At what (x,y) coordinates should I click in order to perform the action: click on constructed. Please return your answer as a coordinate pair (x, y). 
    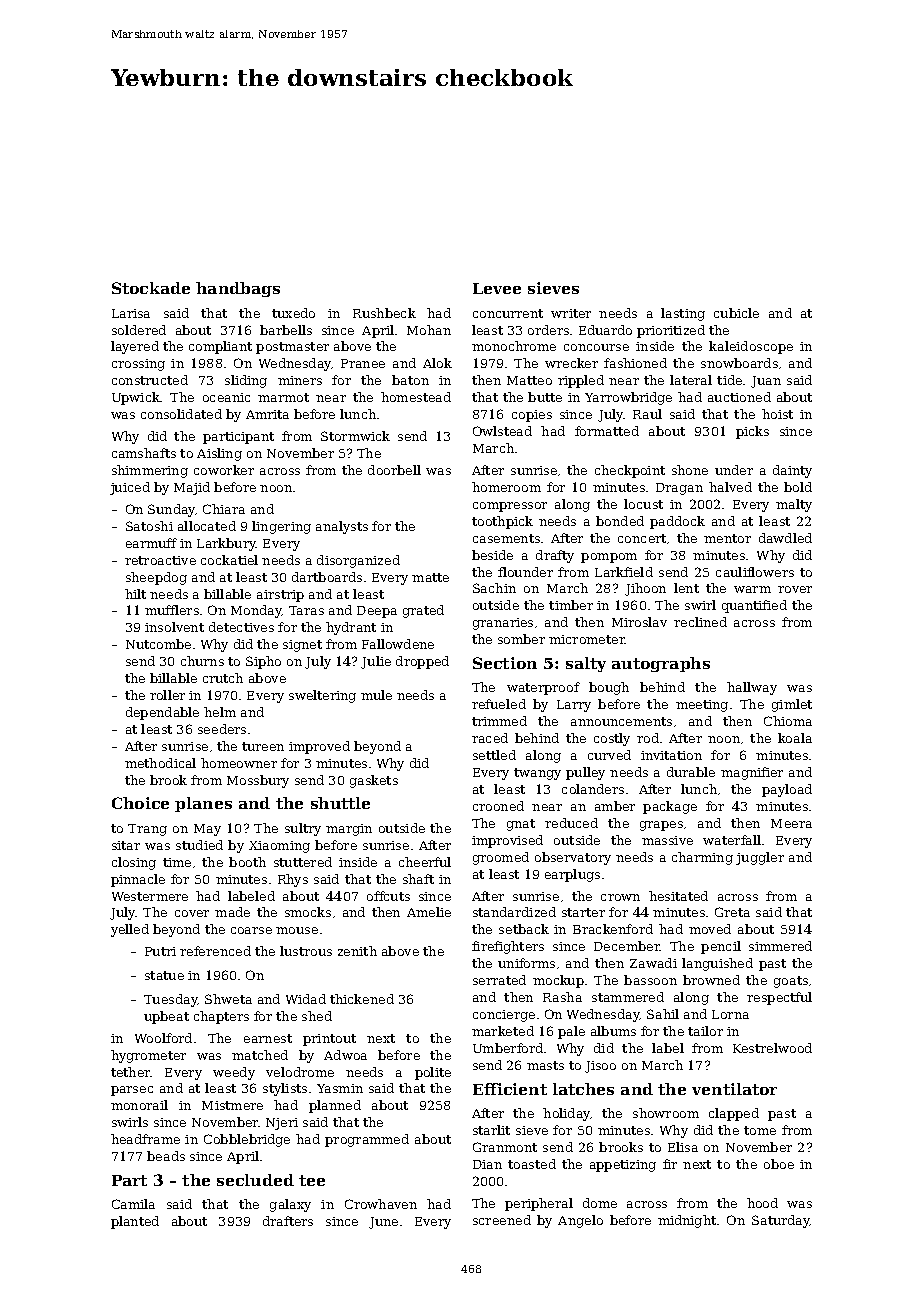
    Looking at the image, I should click on (150, 380).
